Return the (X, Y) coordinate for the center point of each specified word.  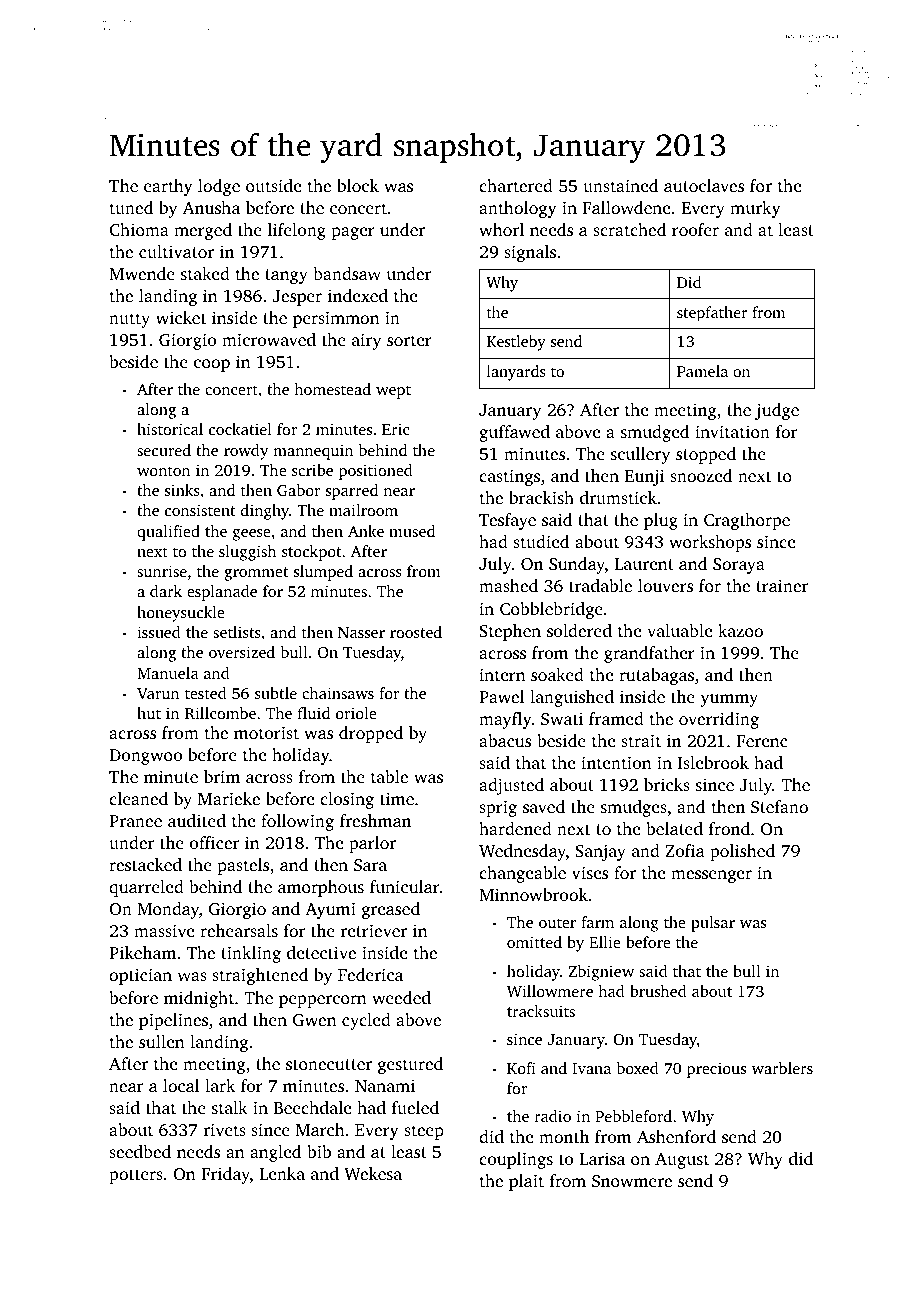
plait (526, 1182)
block (358, 185)
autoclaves (704, 185)
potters (136, 1176)
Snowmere (632, 1181)
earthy (168, 187)
